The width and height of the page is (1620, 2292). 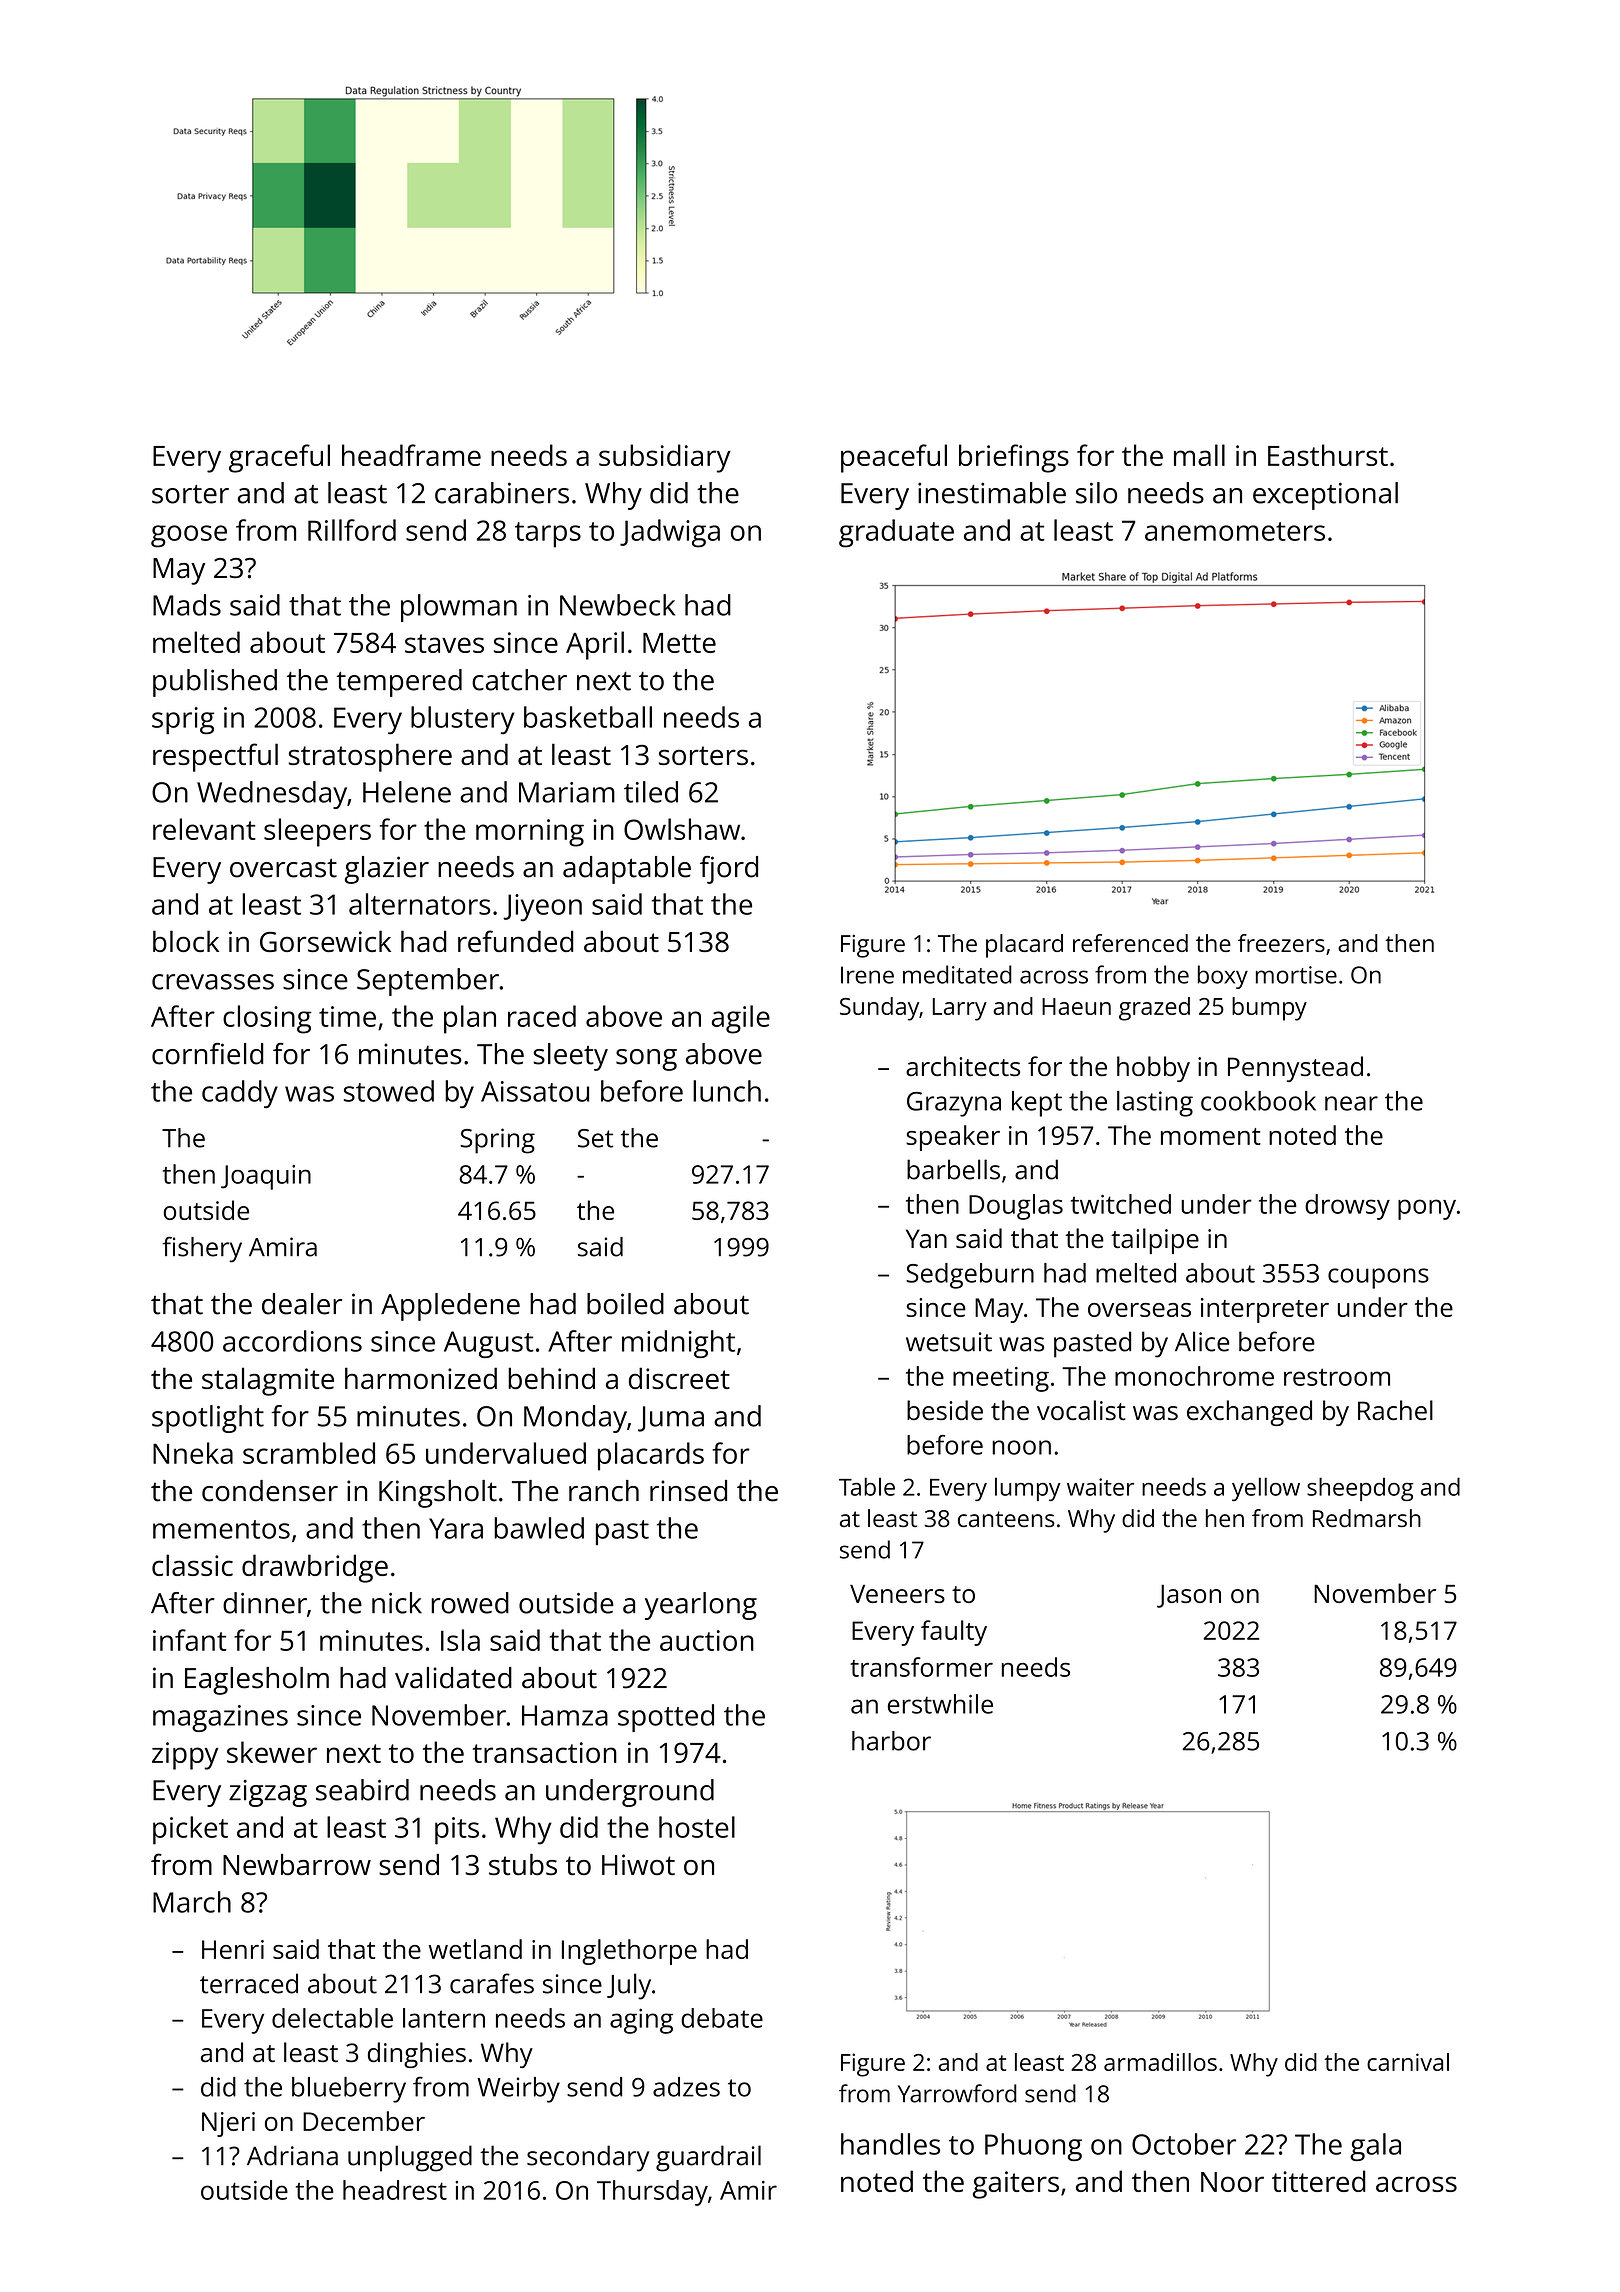 What do you see at coordinates (1258, 1101) in the page?
I see `cookbook` at bounding box center [1258, 1101].
